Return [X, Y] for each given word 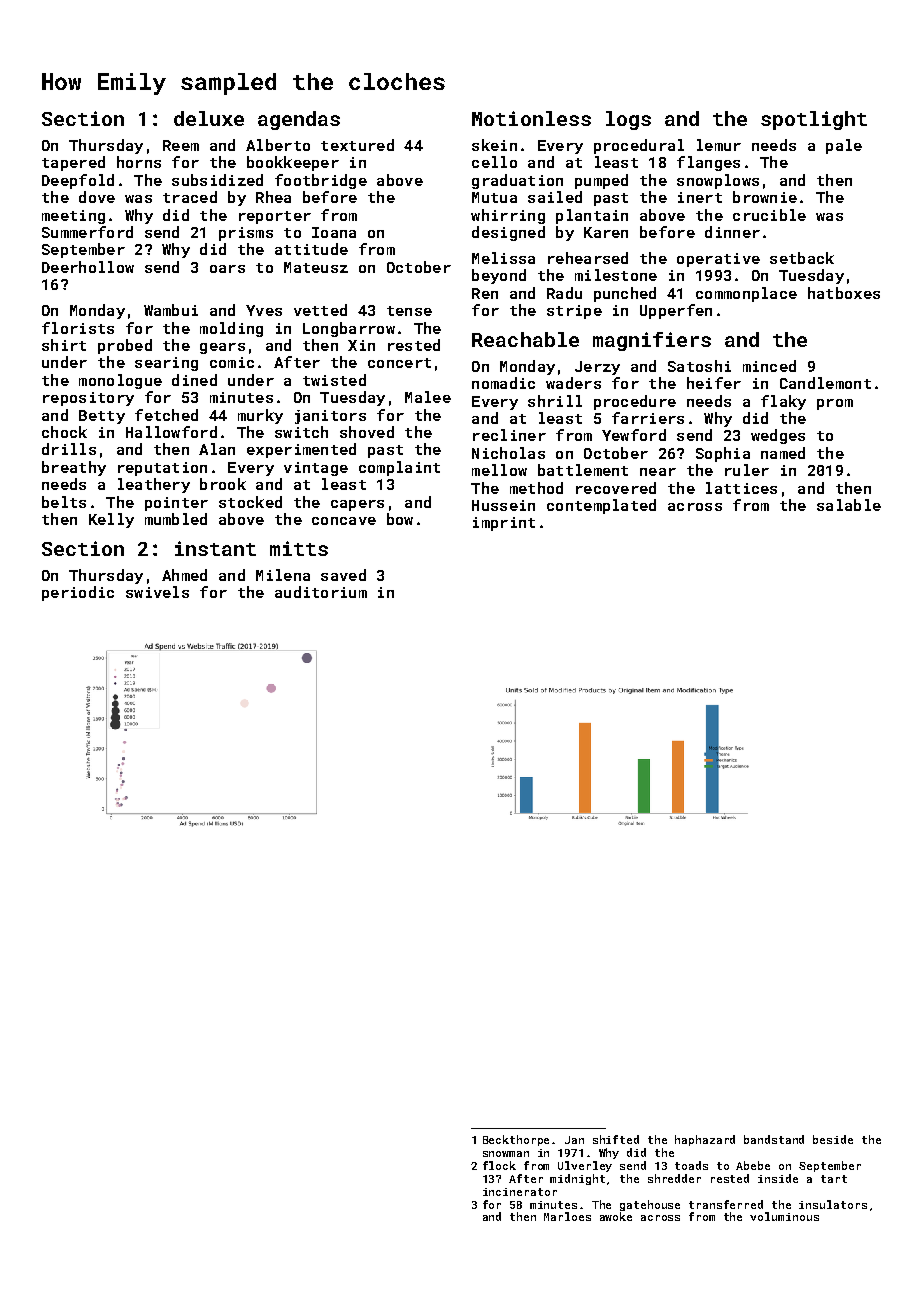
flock [499, 1165]
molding [231, 329]
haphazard [705, 1140]
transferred [726, 1204]
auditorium [321, 592]
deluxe [209, 118]
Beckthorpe [516, 1140]
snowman [506, 1154]
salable [849, 505]
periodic [78, 593]
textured [357, 145]
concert [399, 363]
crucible [769, 215]
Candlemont [825, 383]
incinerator [520, 1192]
